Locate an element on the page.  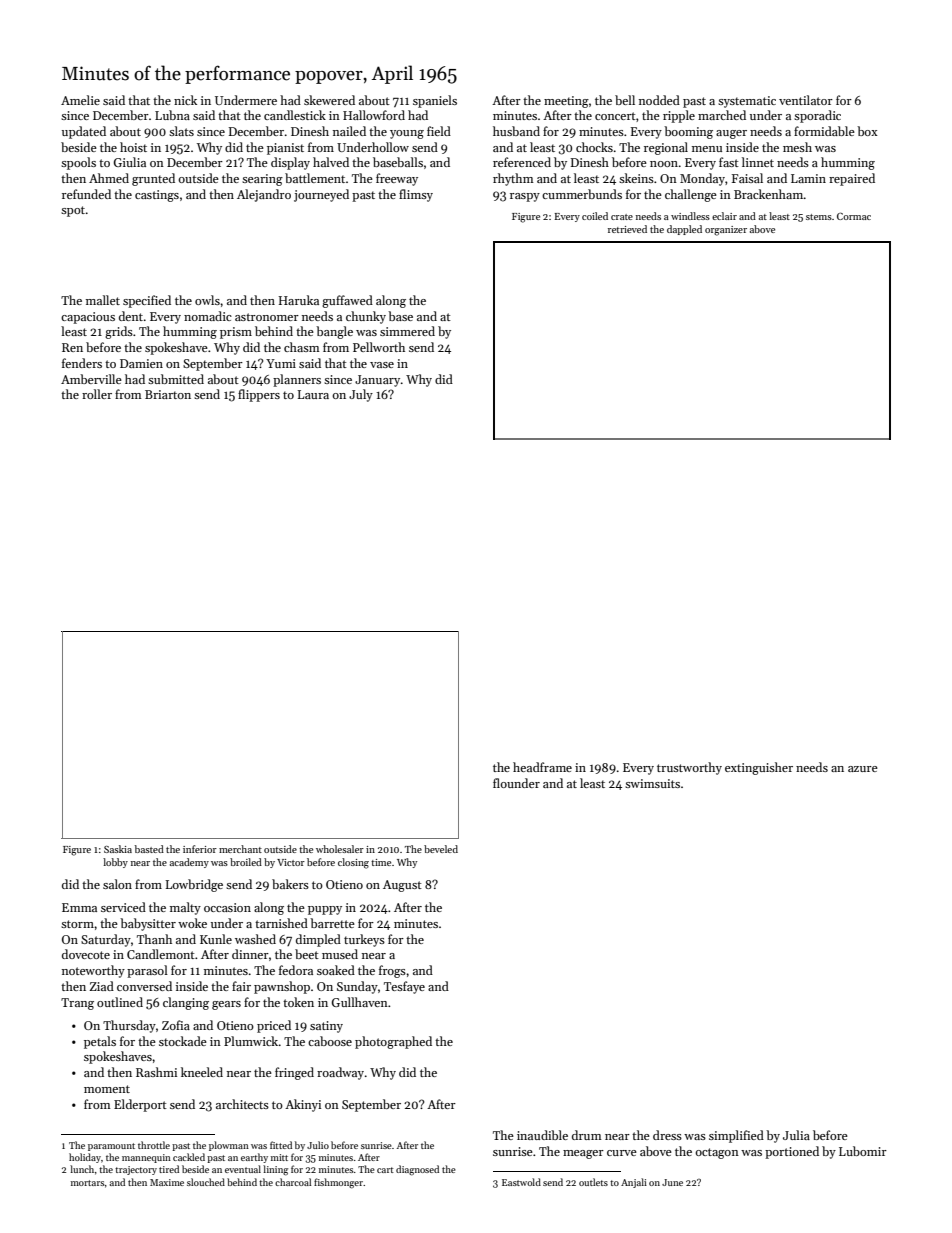
flippers is located at coordinates (259, 395).
